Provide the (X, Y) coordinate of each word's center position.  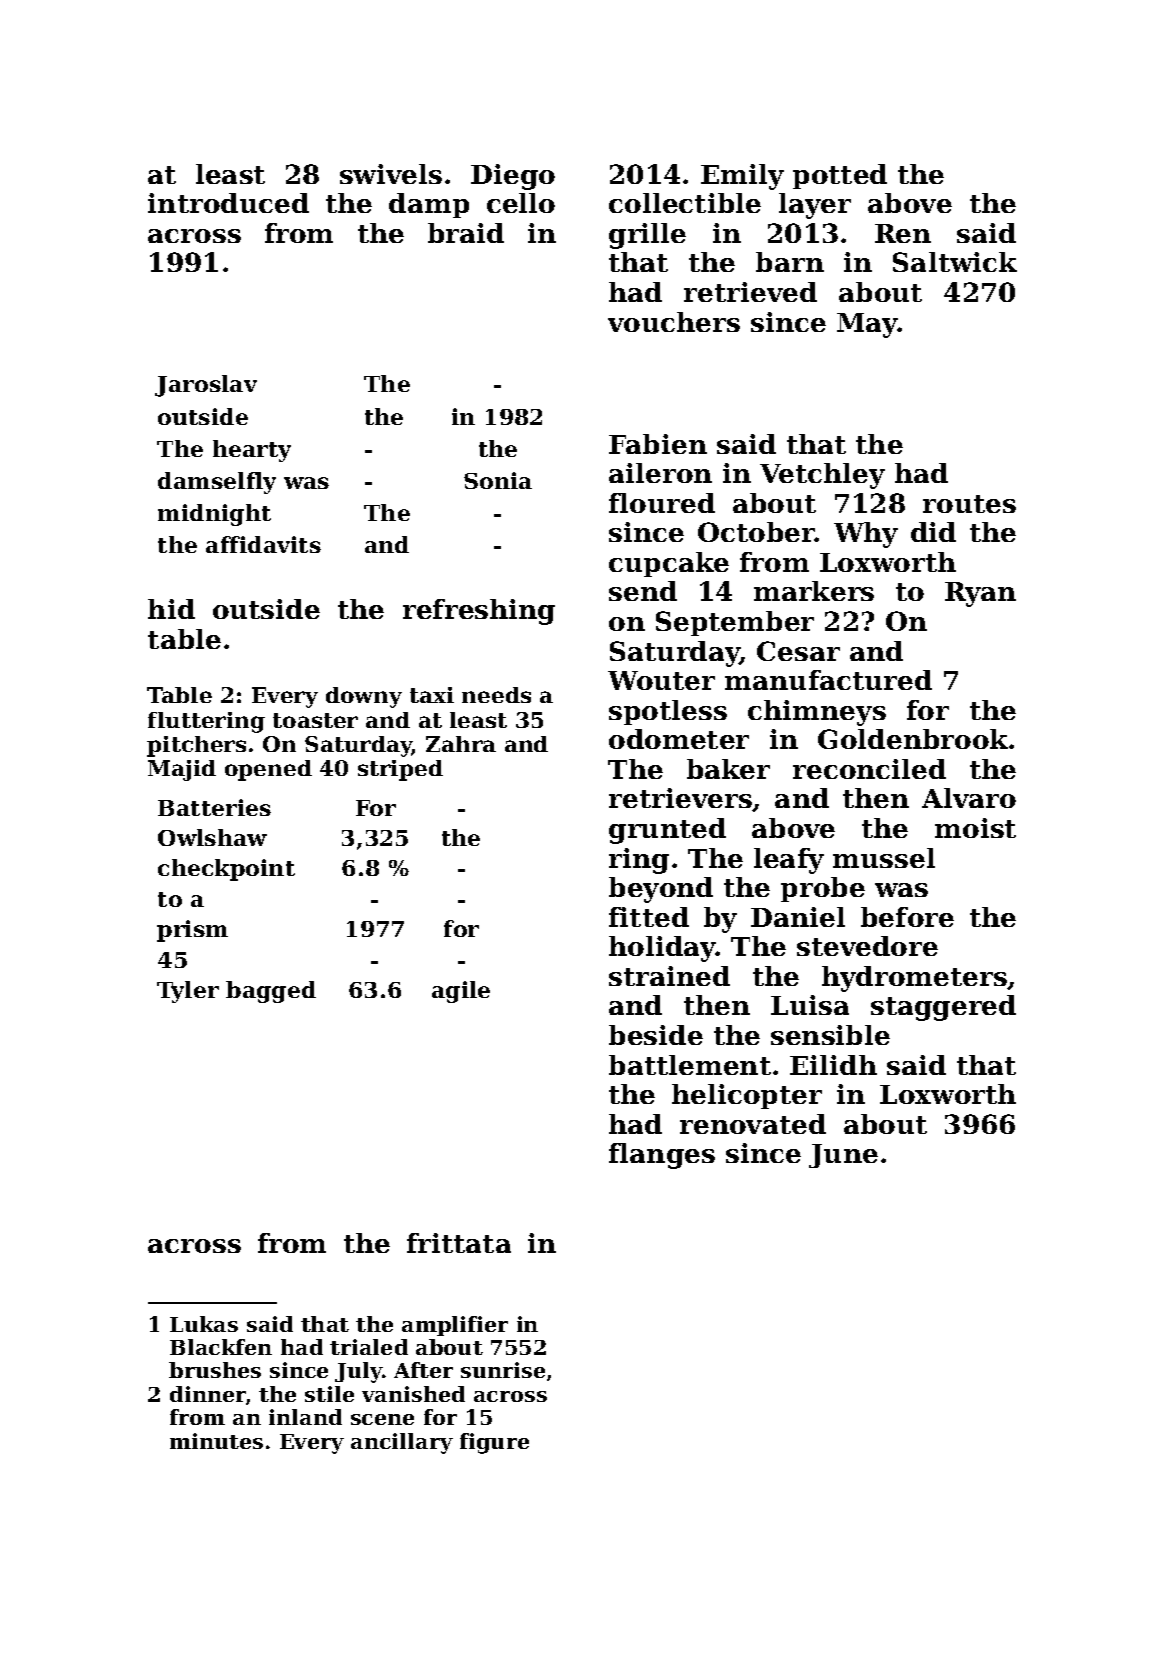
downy (364, 697)
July (358, 1372)
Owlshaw (212, 837)
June (843, 1156)
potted (840, 176)
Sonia (498, 480)
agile (461, 992)
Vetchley (822, 476)
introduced (228, 203)
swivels (391, 174)
